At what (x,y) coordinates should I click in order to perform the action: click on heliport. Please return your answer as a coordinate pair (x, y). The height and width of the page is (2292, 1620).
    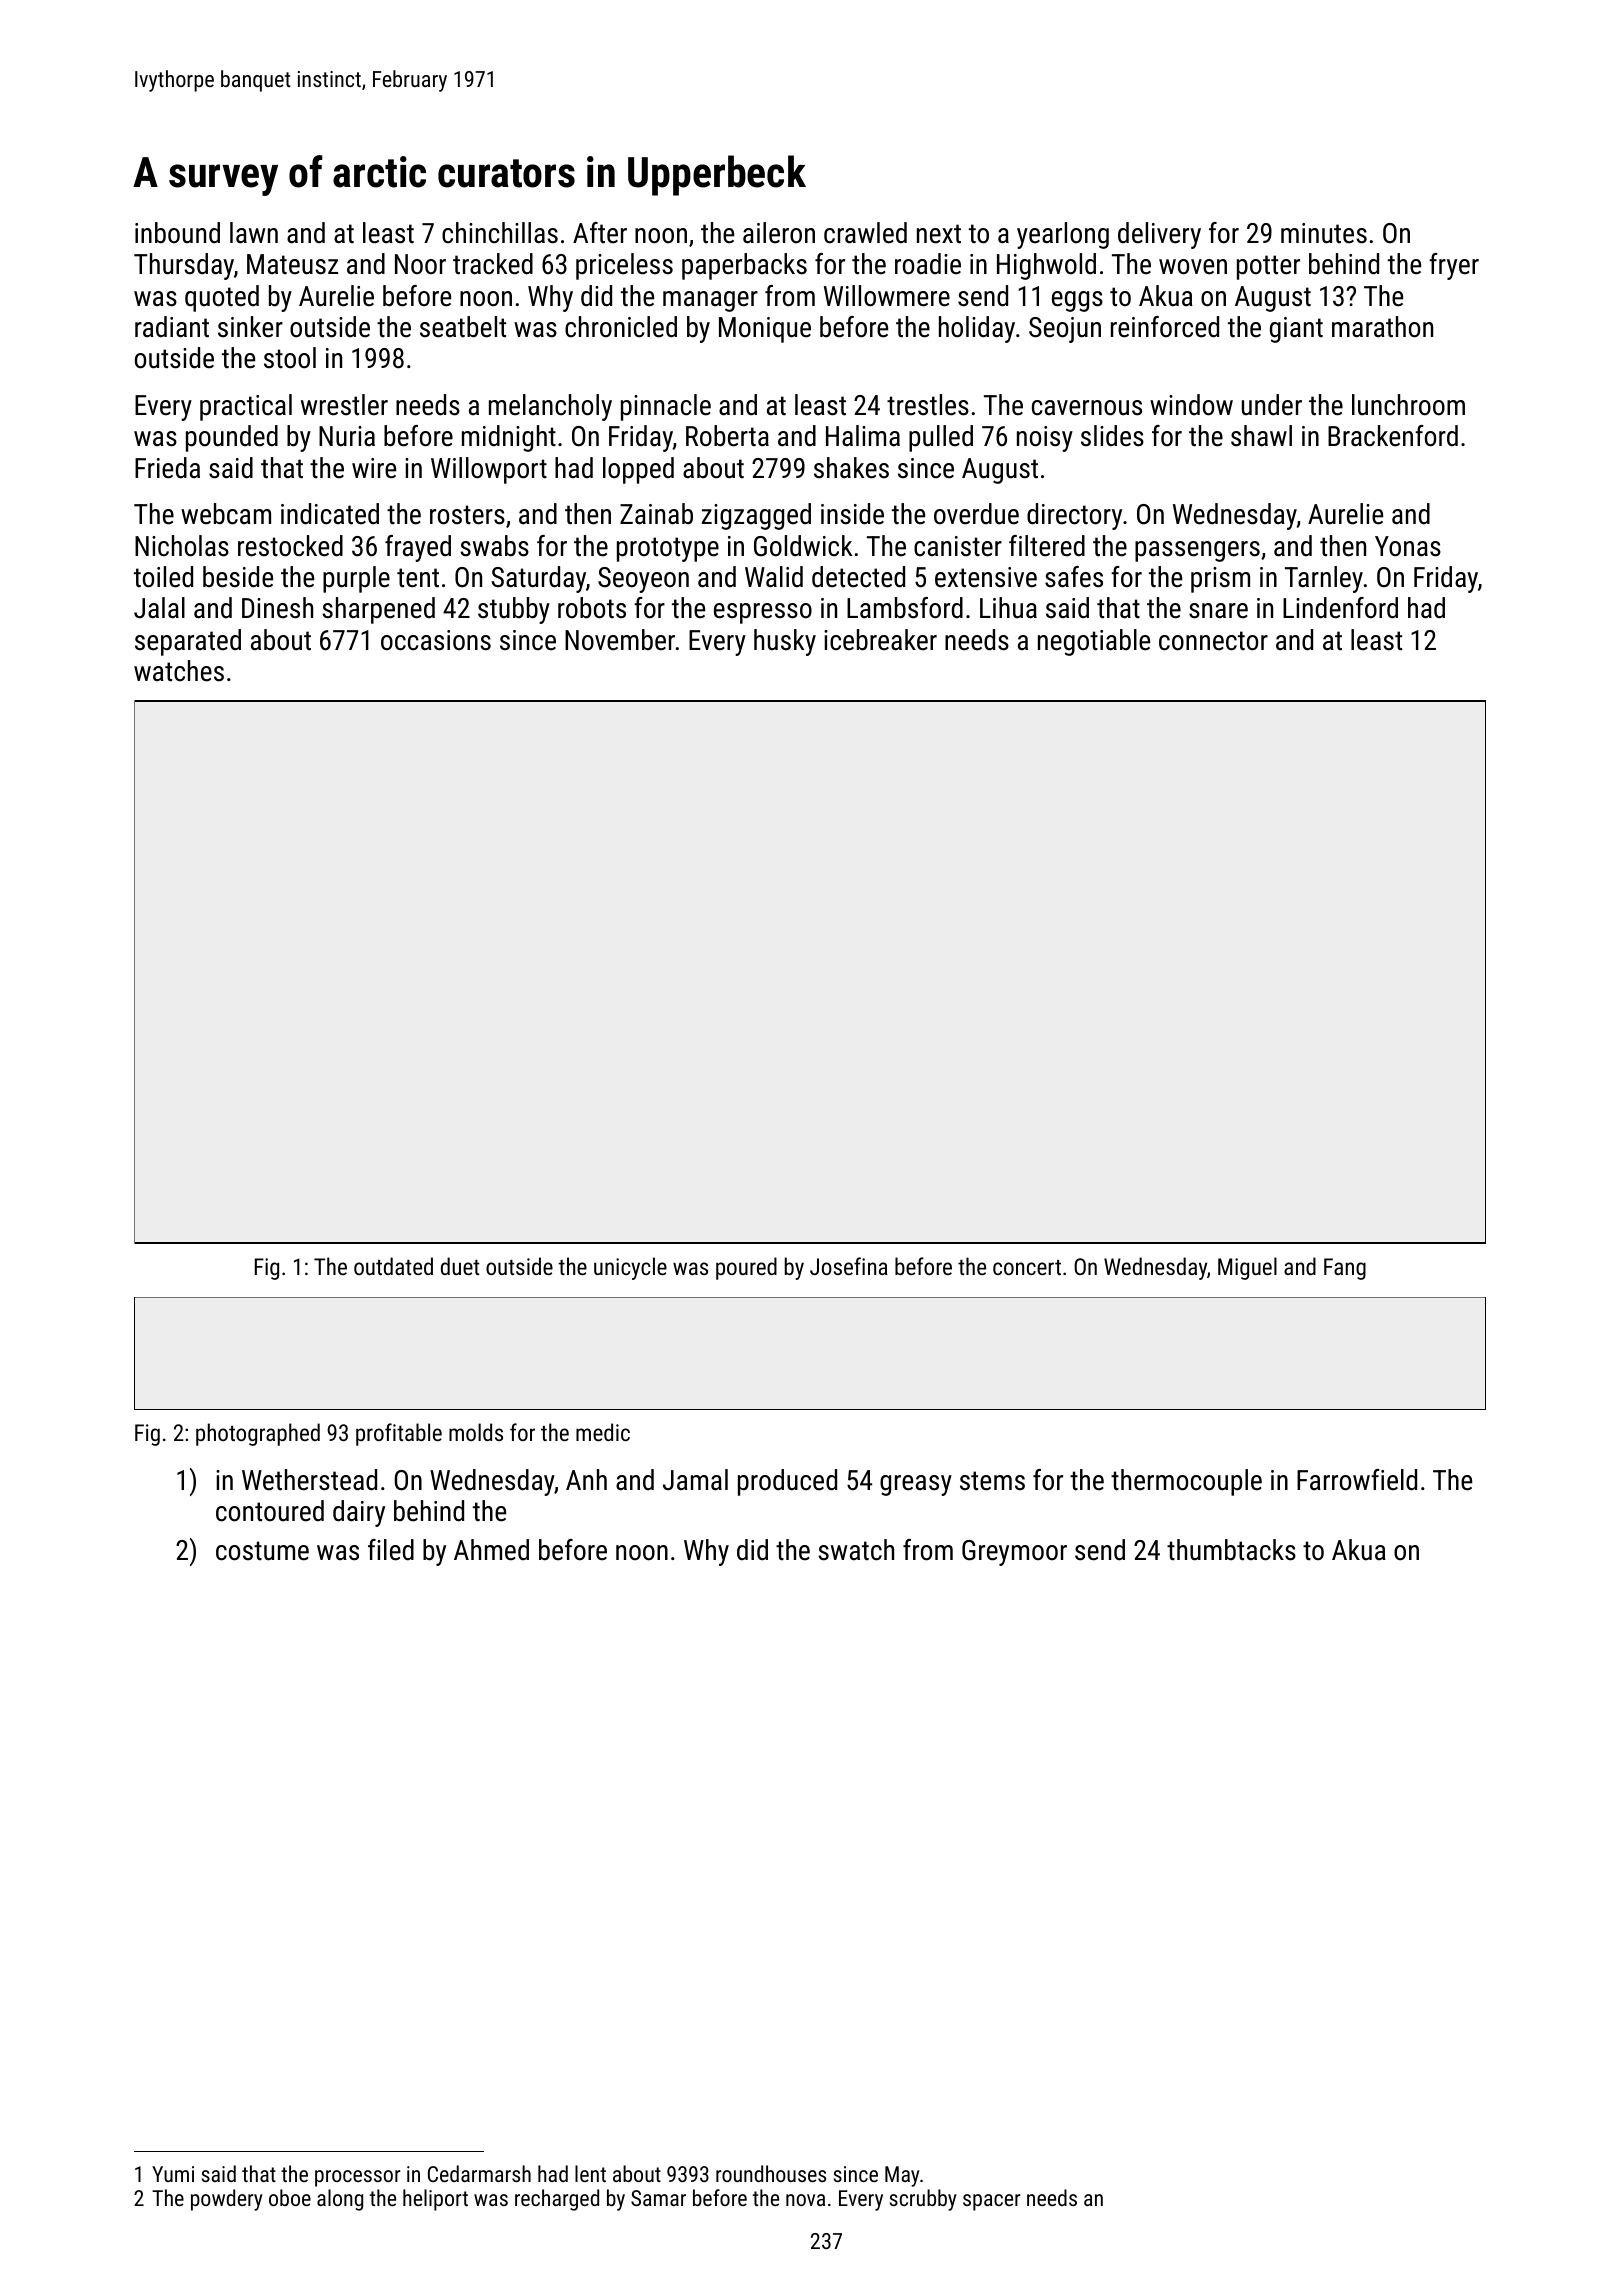
    Looking at the image, I should click on (435, 2200).
